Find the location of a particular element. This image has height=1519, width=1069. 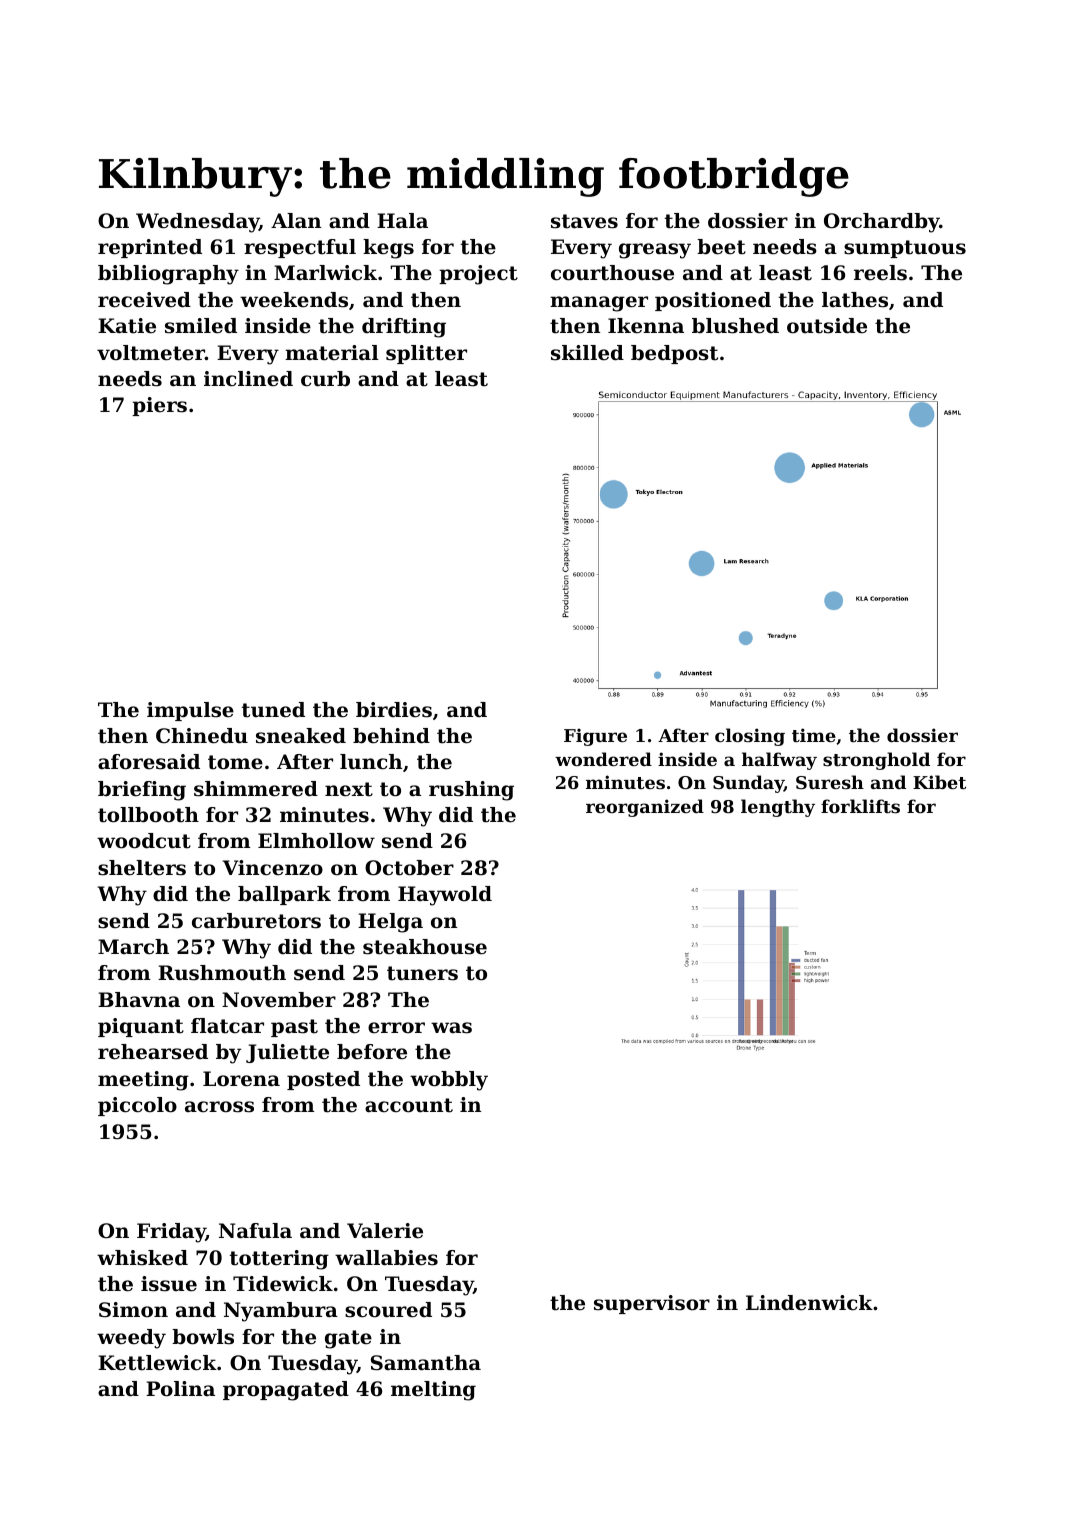

Simon is located at coordinates (133, 1310).
